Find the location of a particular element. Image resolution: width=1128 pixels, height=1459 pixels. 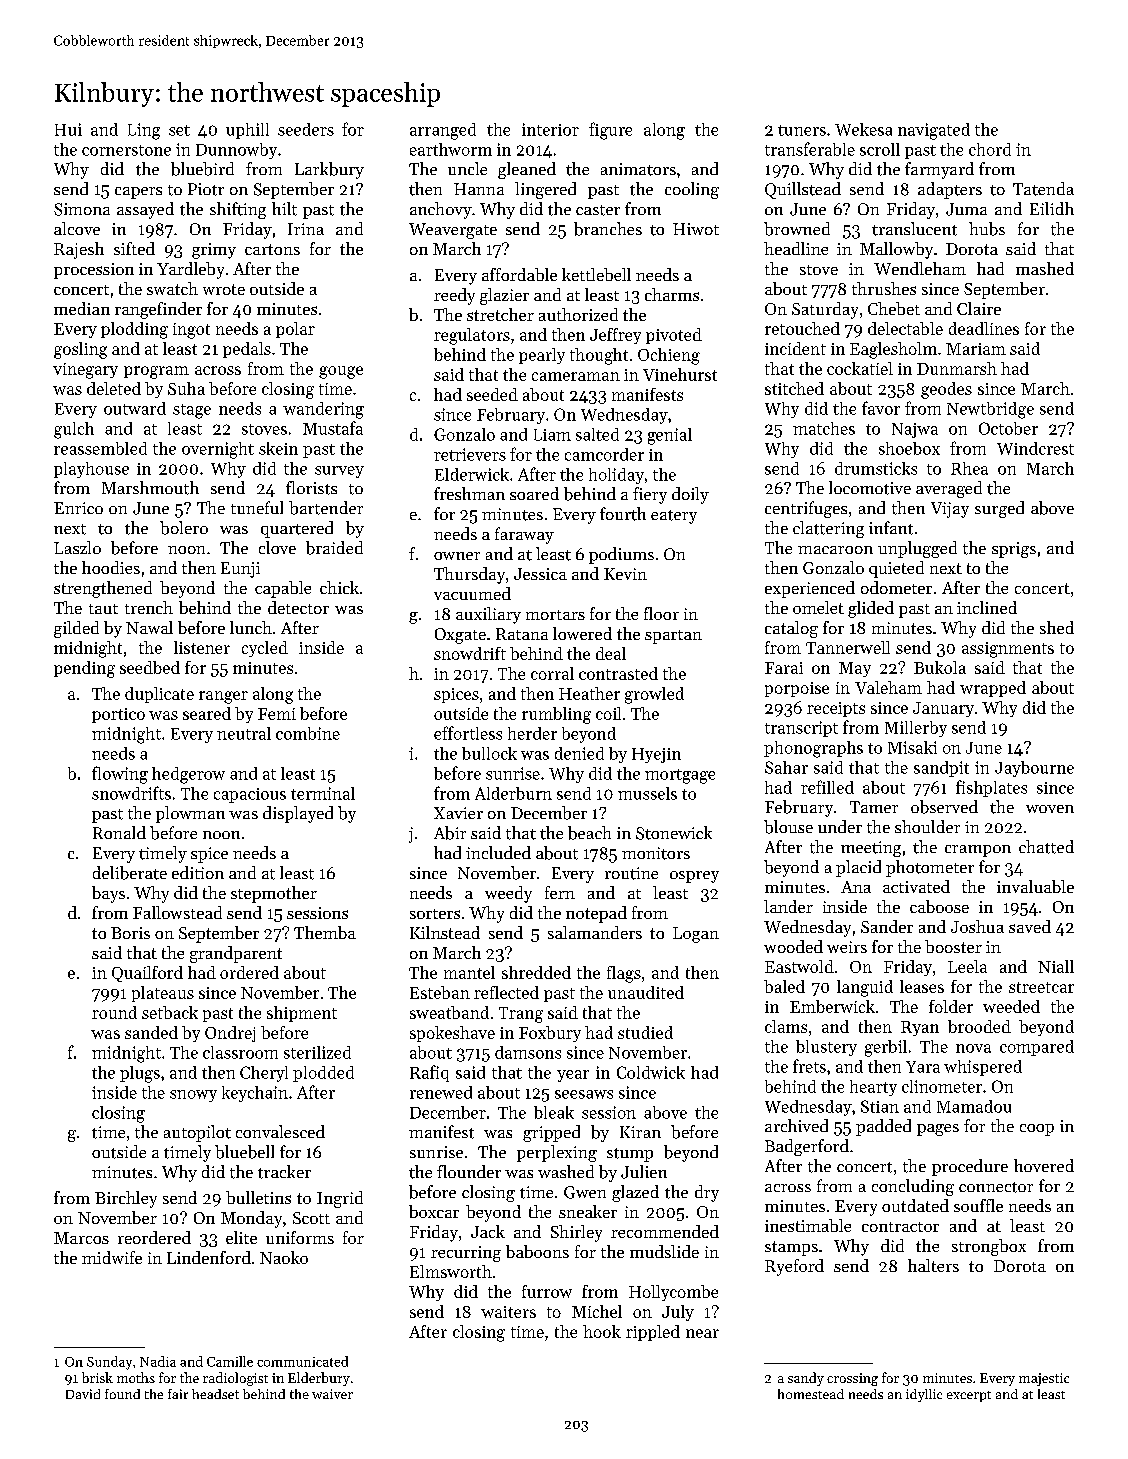

kettlebell is located at coordinates (596, 274).
